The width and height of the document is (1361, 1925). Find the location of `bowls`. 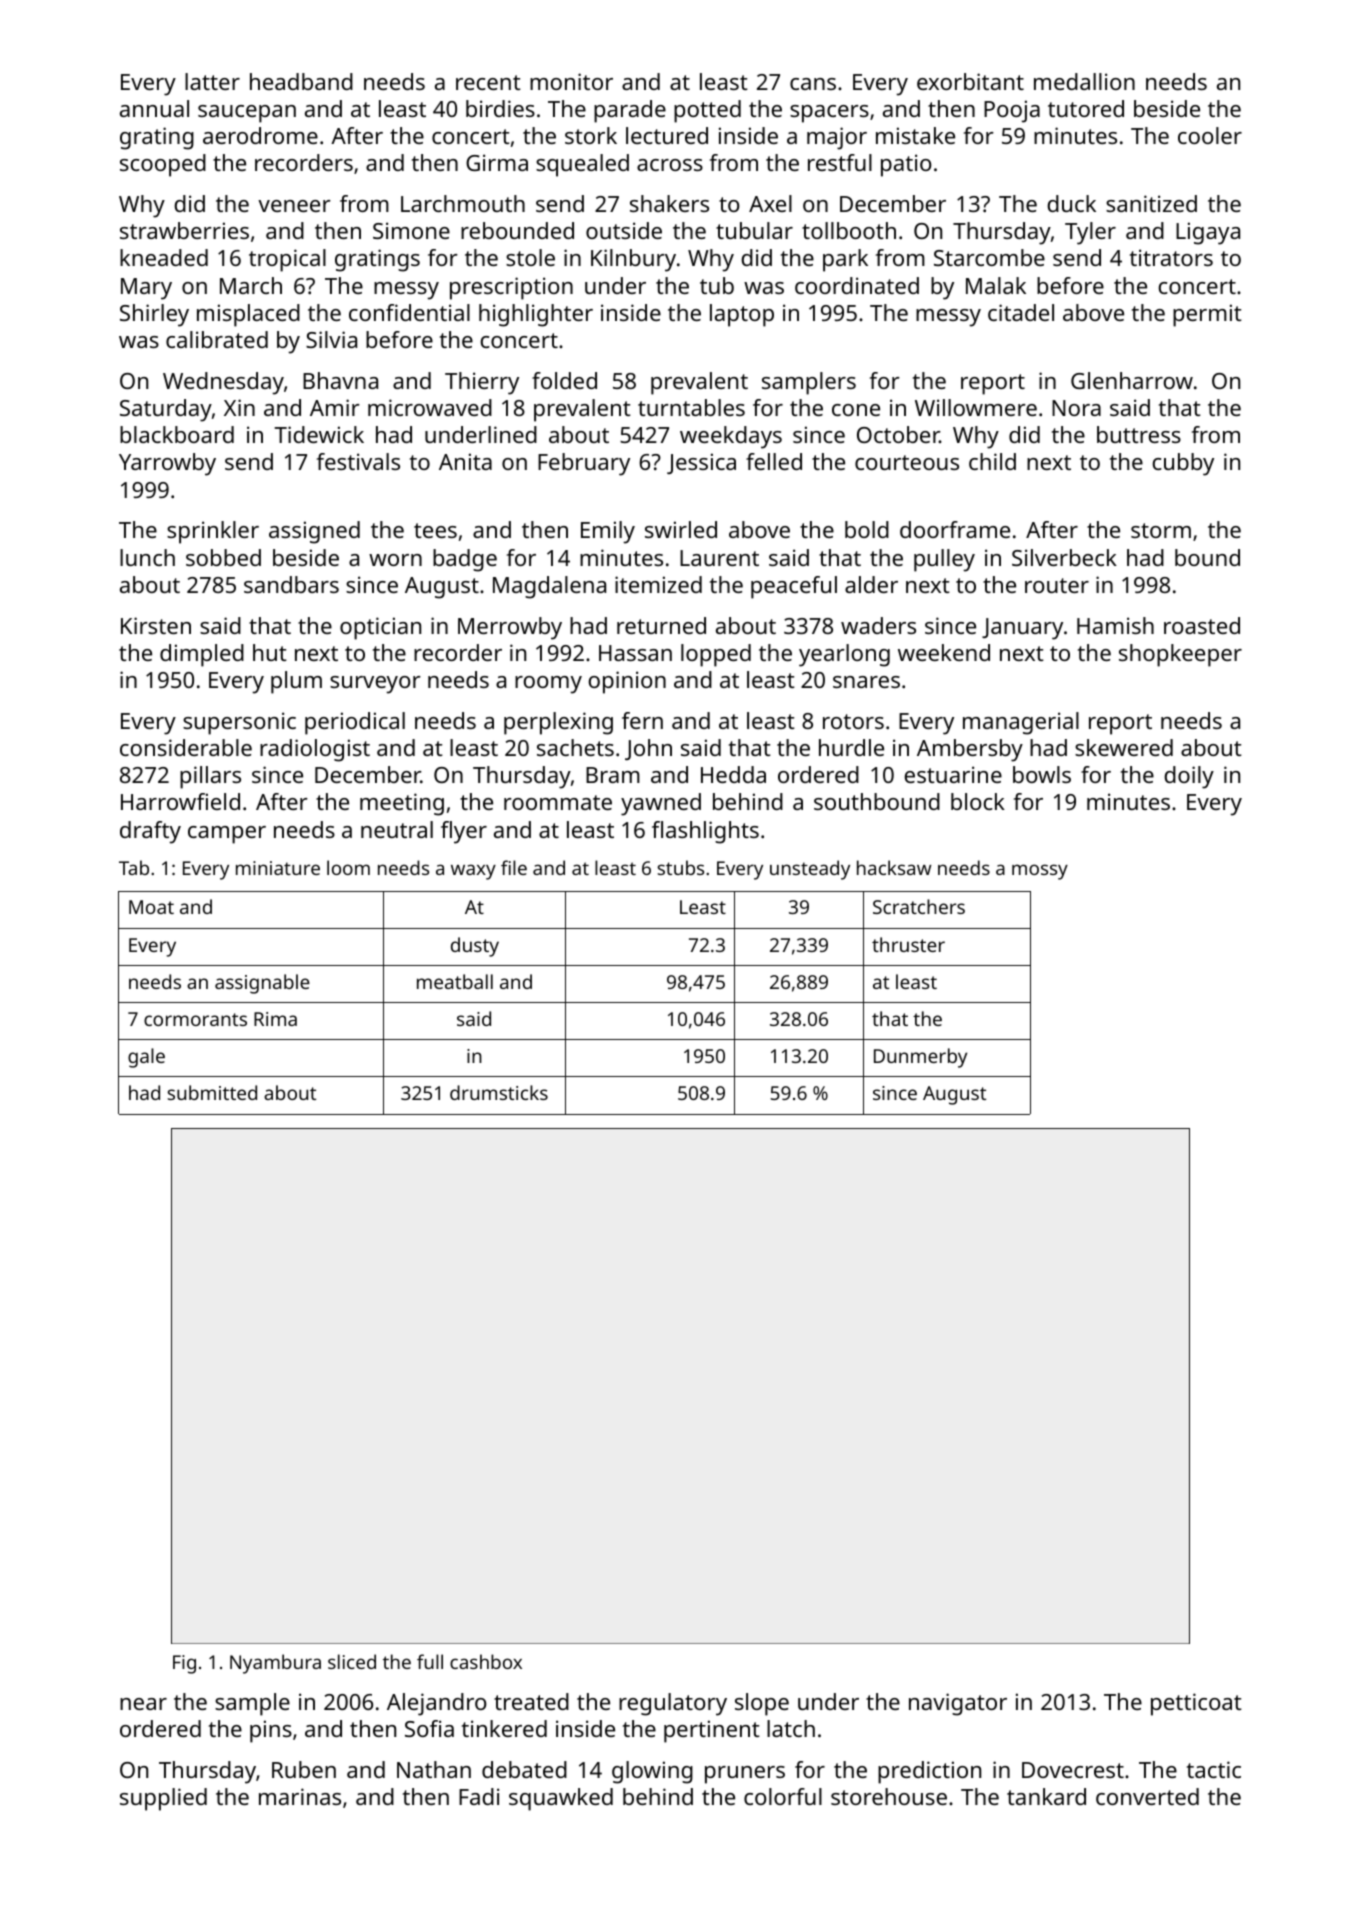

bowls is located at coordinates (1042, 774).
